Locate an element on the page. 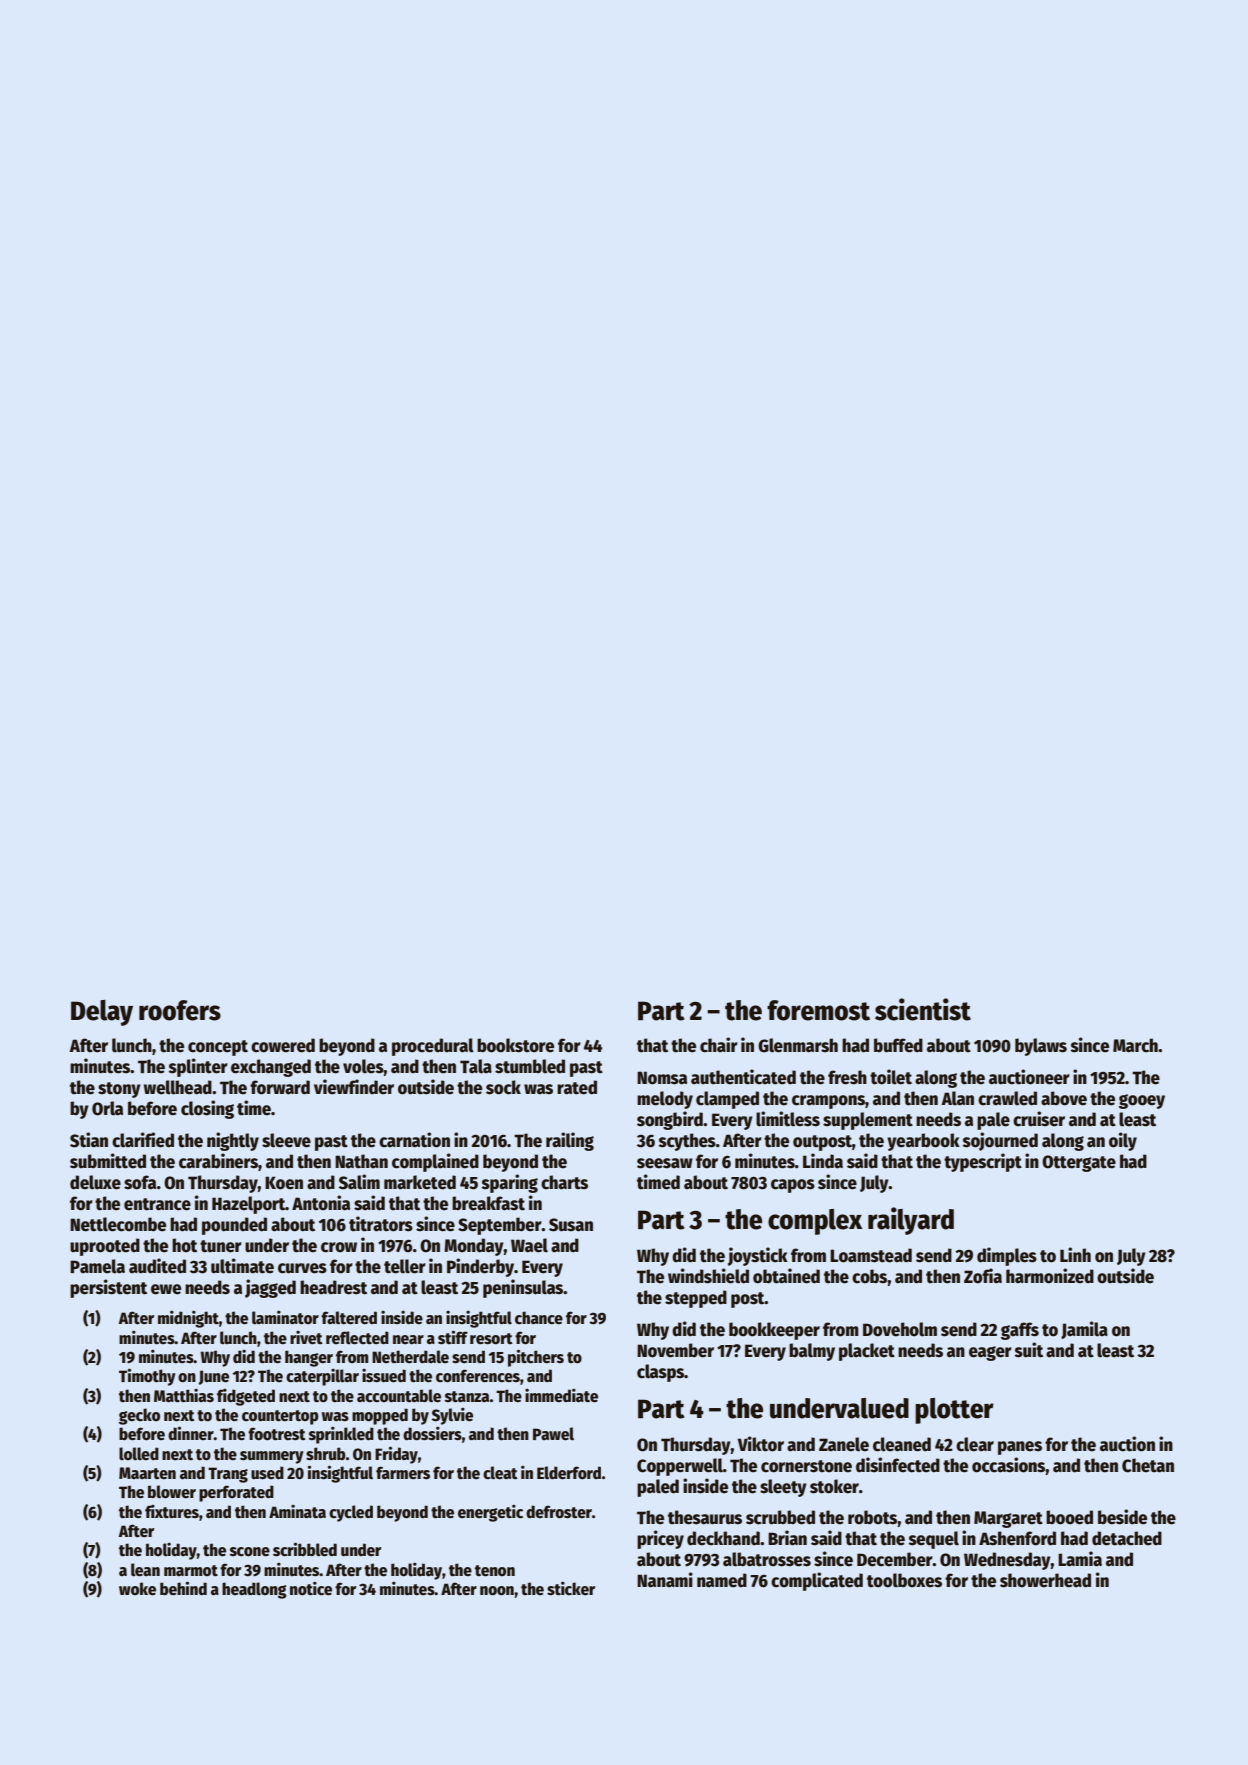 This page has height=1765, width=1248. notice is located at coordinates (311, 1588).
